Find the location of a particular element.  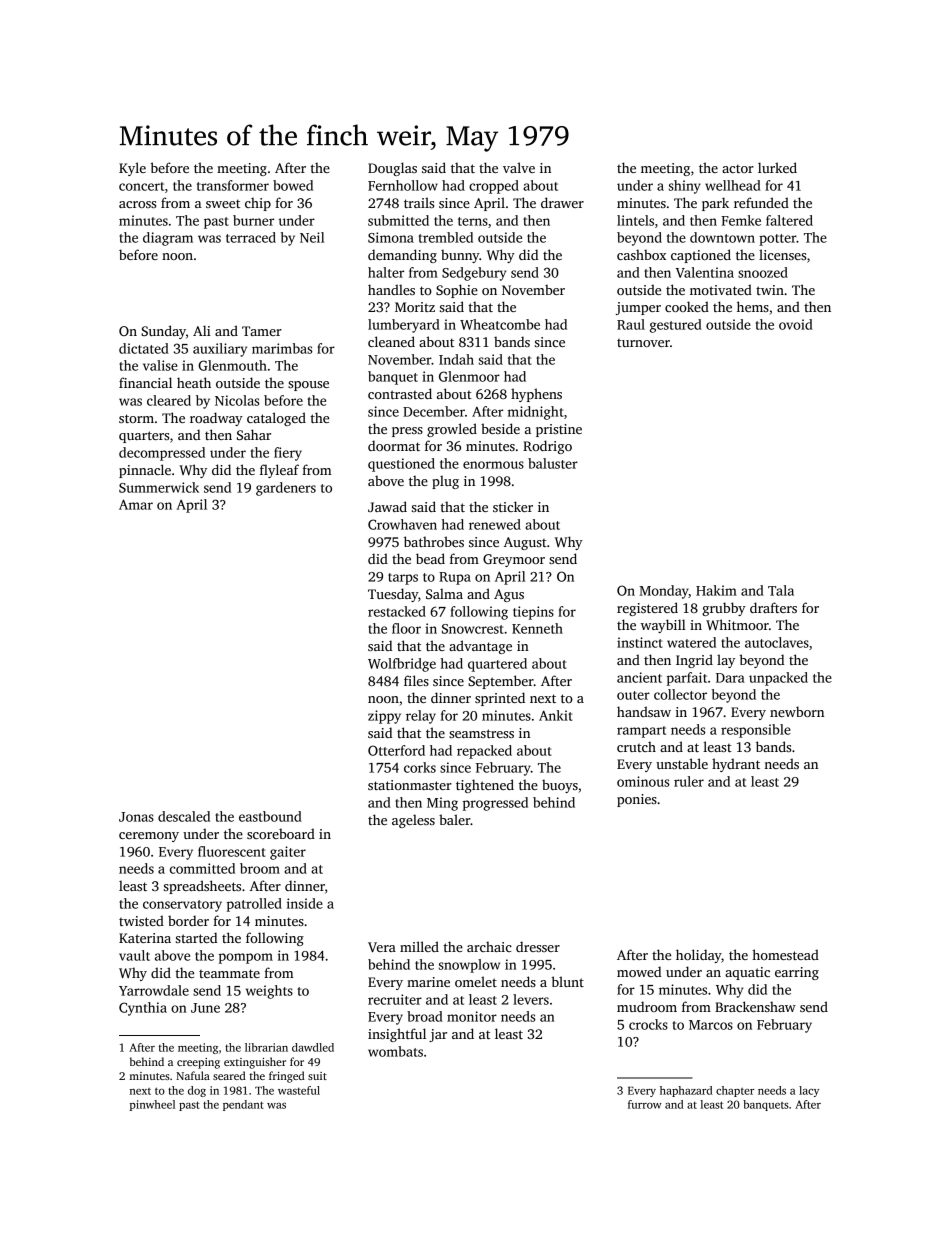

chapter is located at coordinates (735, 1091).
